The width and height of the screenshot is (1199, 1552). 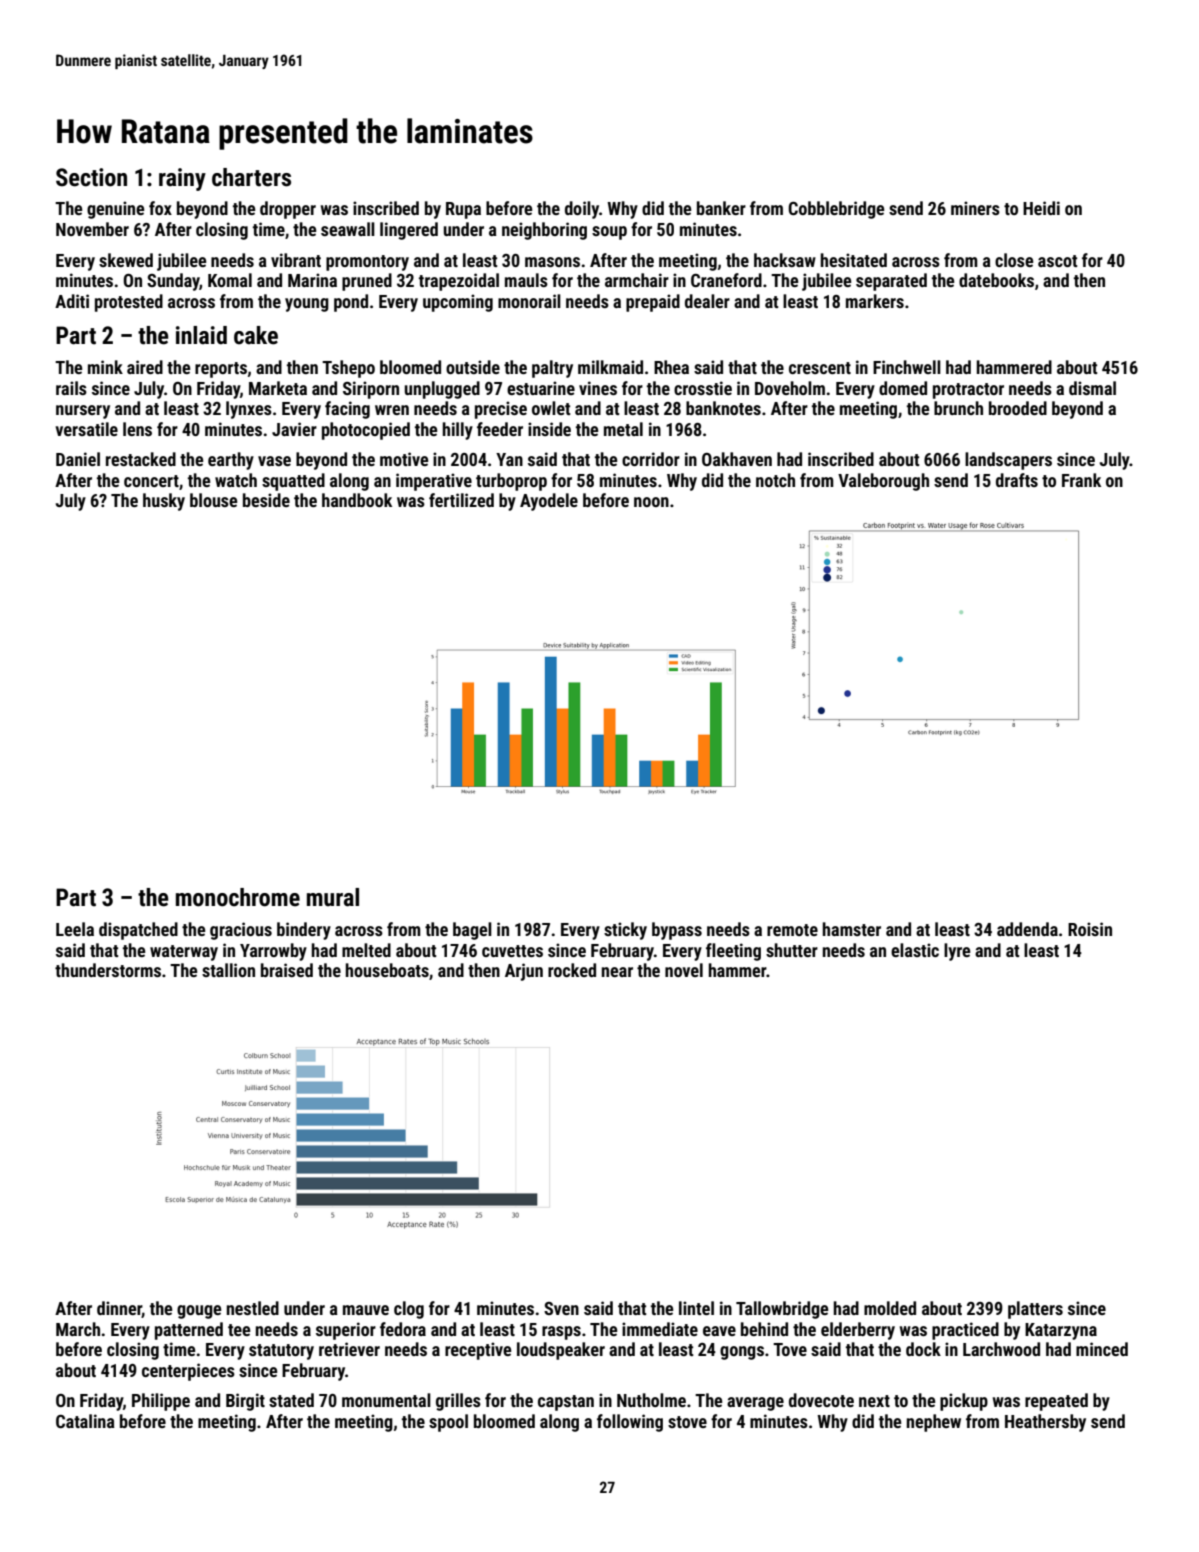 What do you see at coordinates (119, 1309) in the screenshot?
I see `dinner` at bounding box center [119, 1309].
